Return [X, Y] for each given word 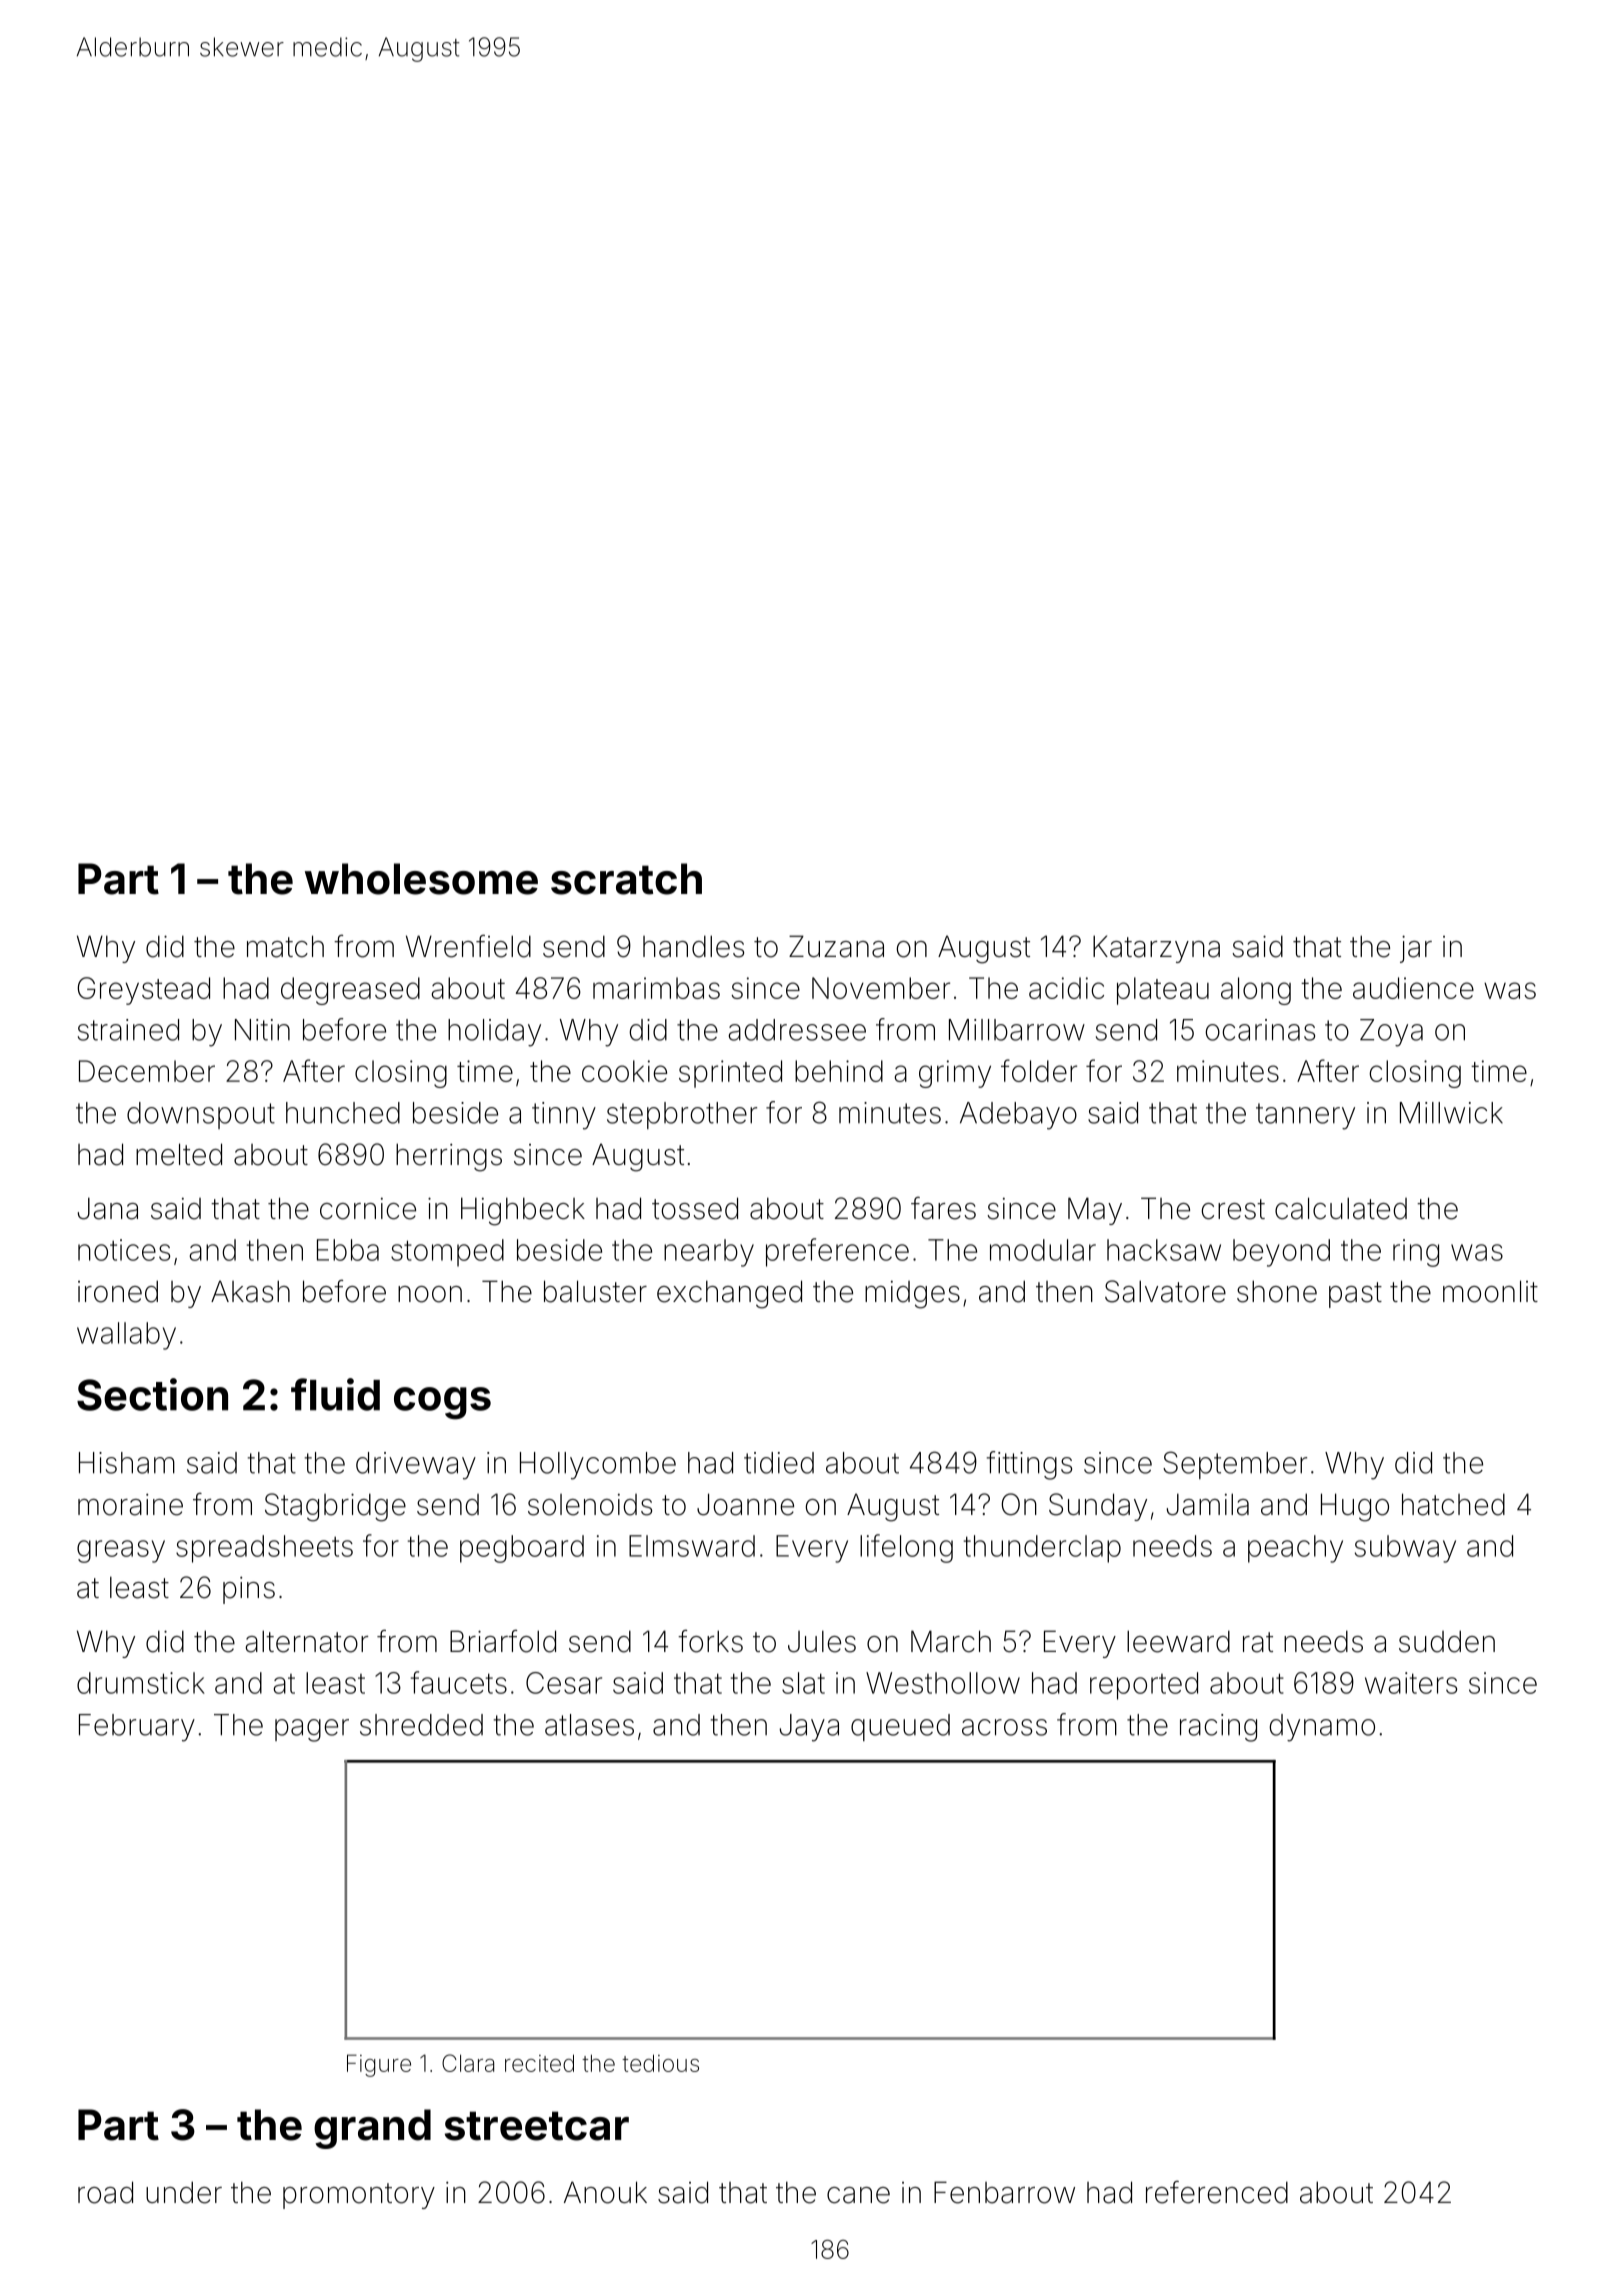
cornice [368, 1209]
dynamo [1322, 1728]
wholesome [421, 879]
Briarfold [503, 1641]
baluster [595, 1291]
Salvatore [1165, 1291]
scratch [626, 879]
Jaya [809, 1728]
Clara [468, 2063]
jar [1416, 949]
